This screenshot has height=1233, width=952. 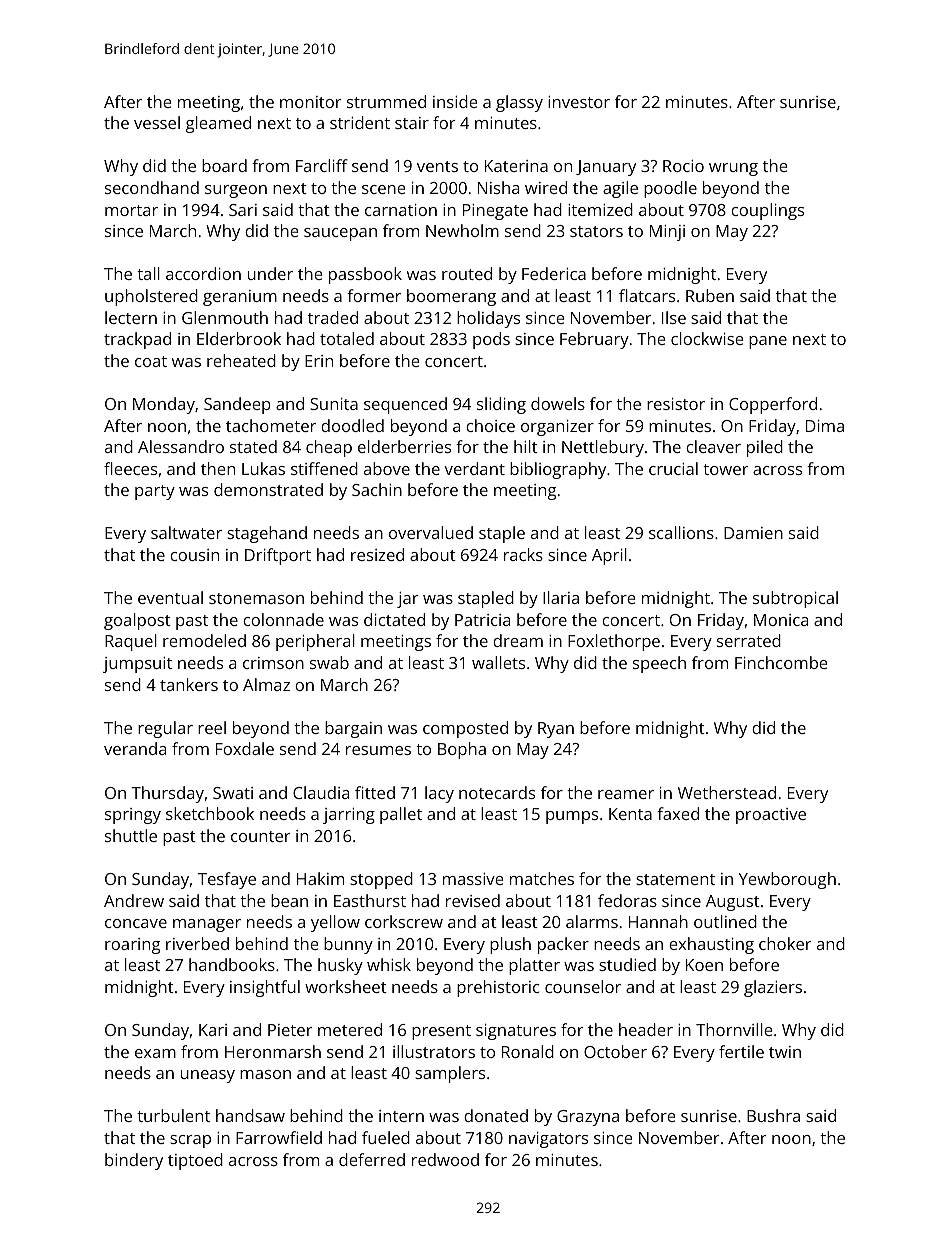 What do you see at coordinates (678, 813) in the screenshot?
I see `faxed` at bounding box center [678, 813].
